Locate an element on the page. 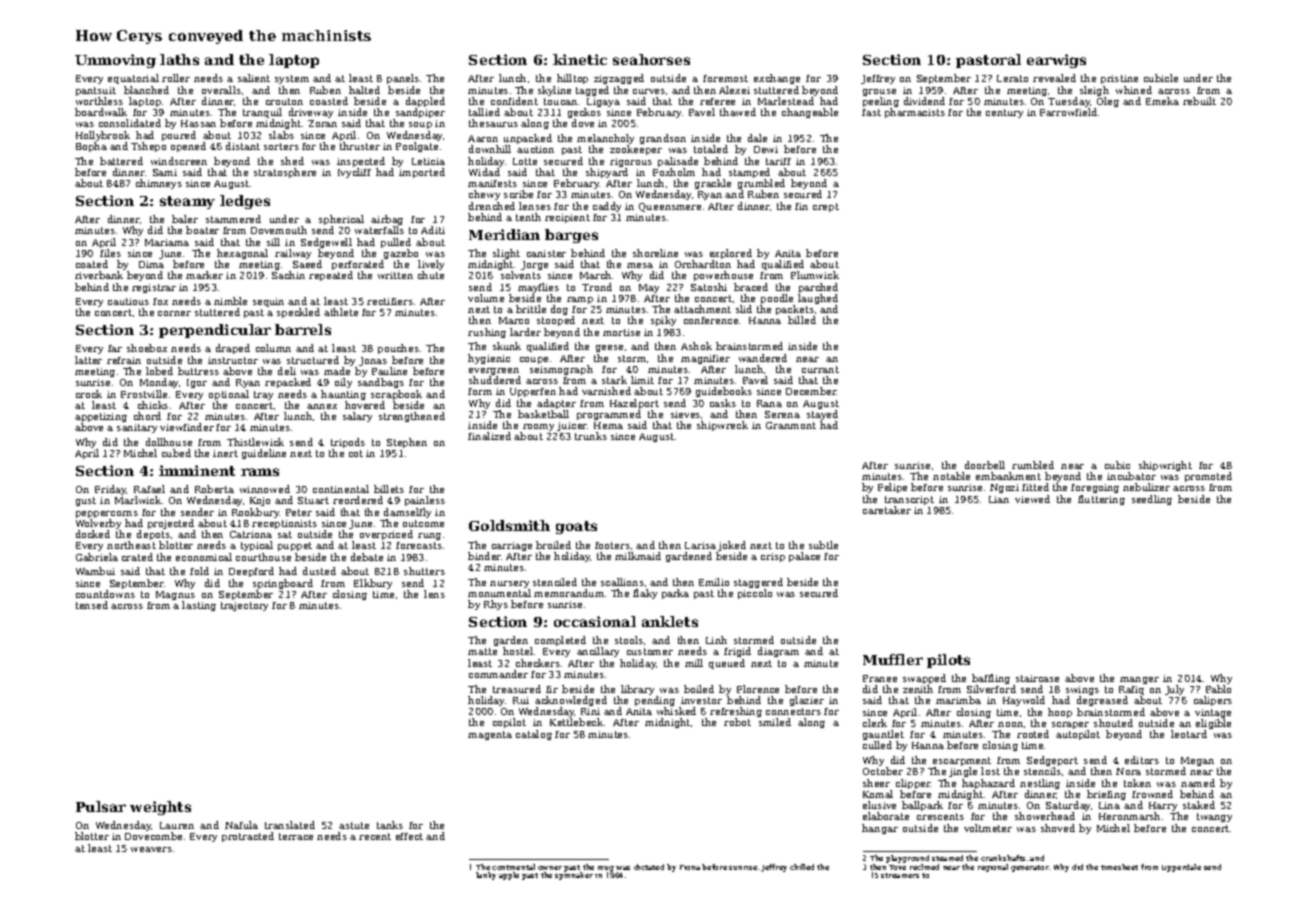  kinetic is located at coordinates (580, 59).
